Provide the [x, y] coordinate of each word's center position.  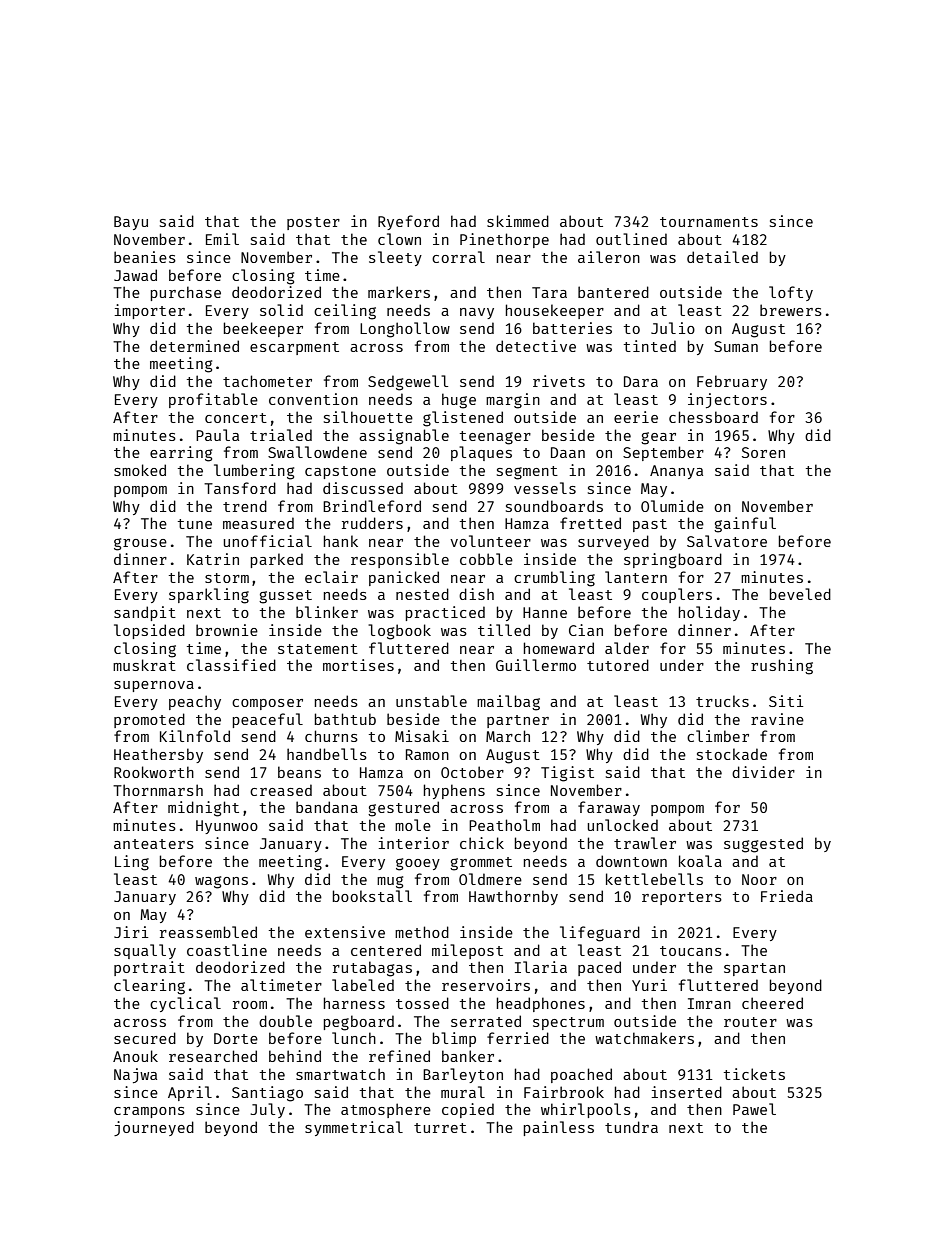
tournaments [709, 222]
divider [763, 772]
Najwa [135, 1075]
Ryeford [408, 222]
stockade [732, 754]
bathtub [345, 719]
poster [313, 223]
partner [518, 721]
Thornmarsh [158, 790]
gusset [285, 597]
